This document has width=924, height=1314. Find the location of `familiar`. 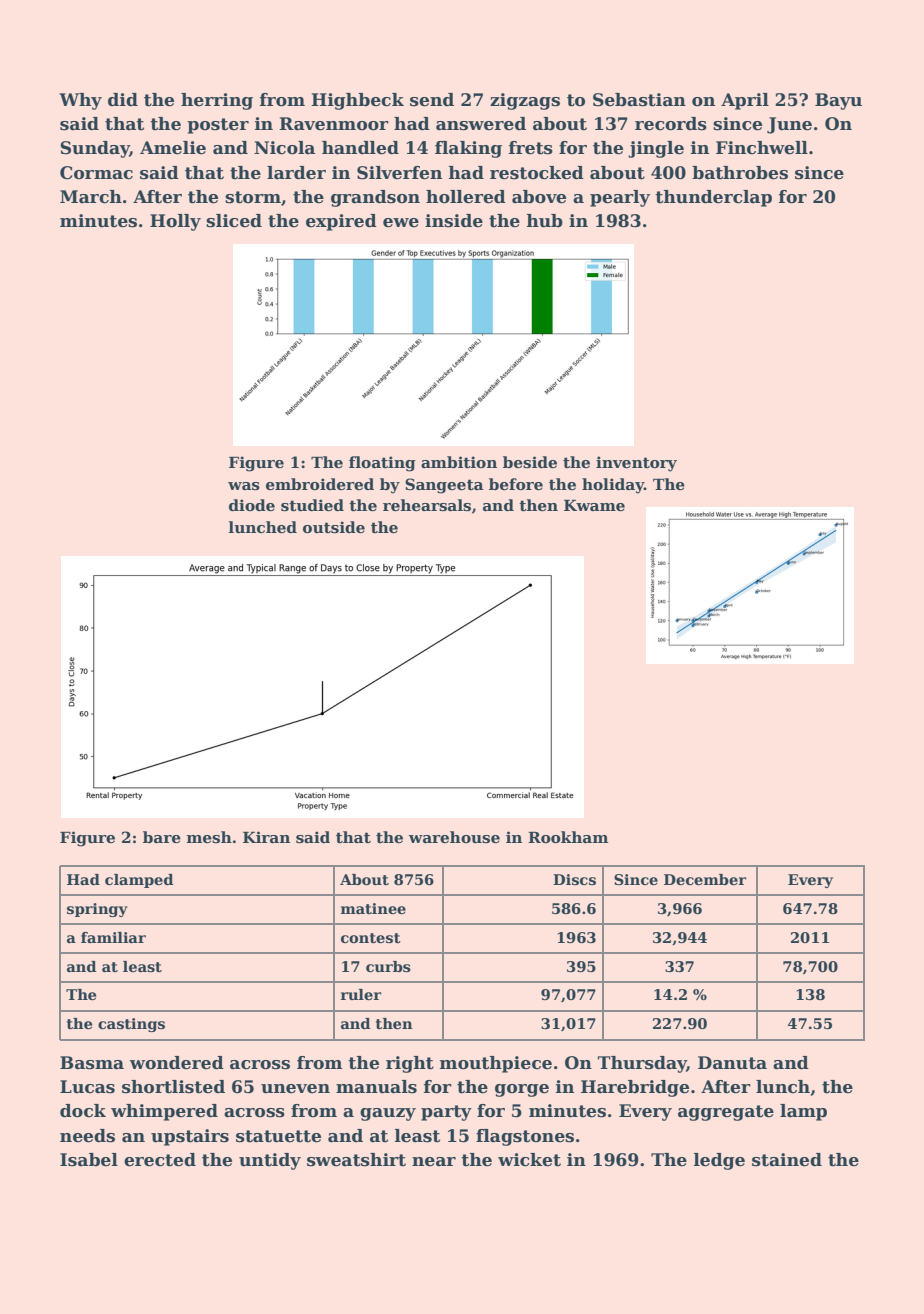

familiar is located at coordinates (113, 937).
